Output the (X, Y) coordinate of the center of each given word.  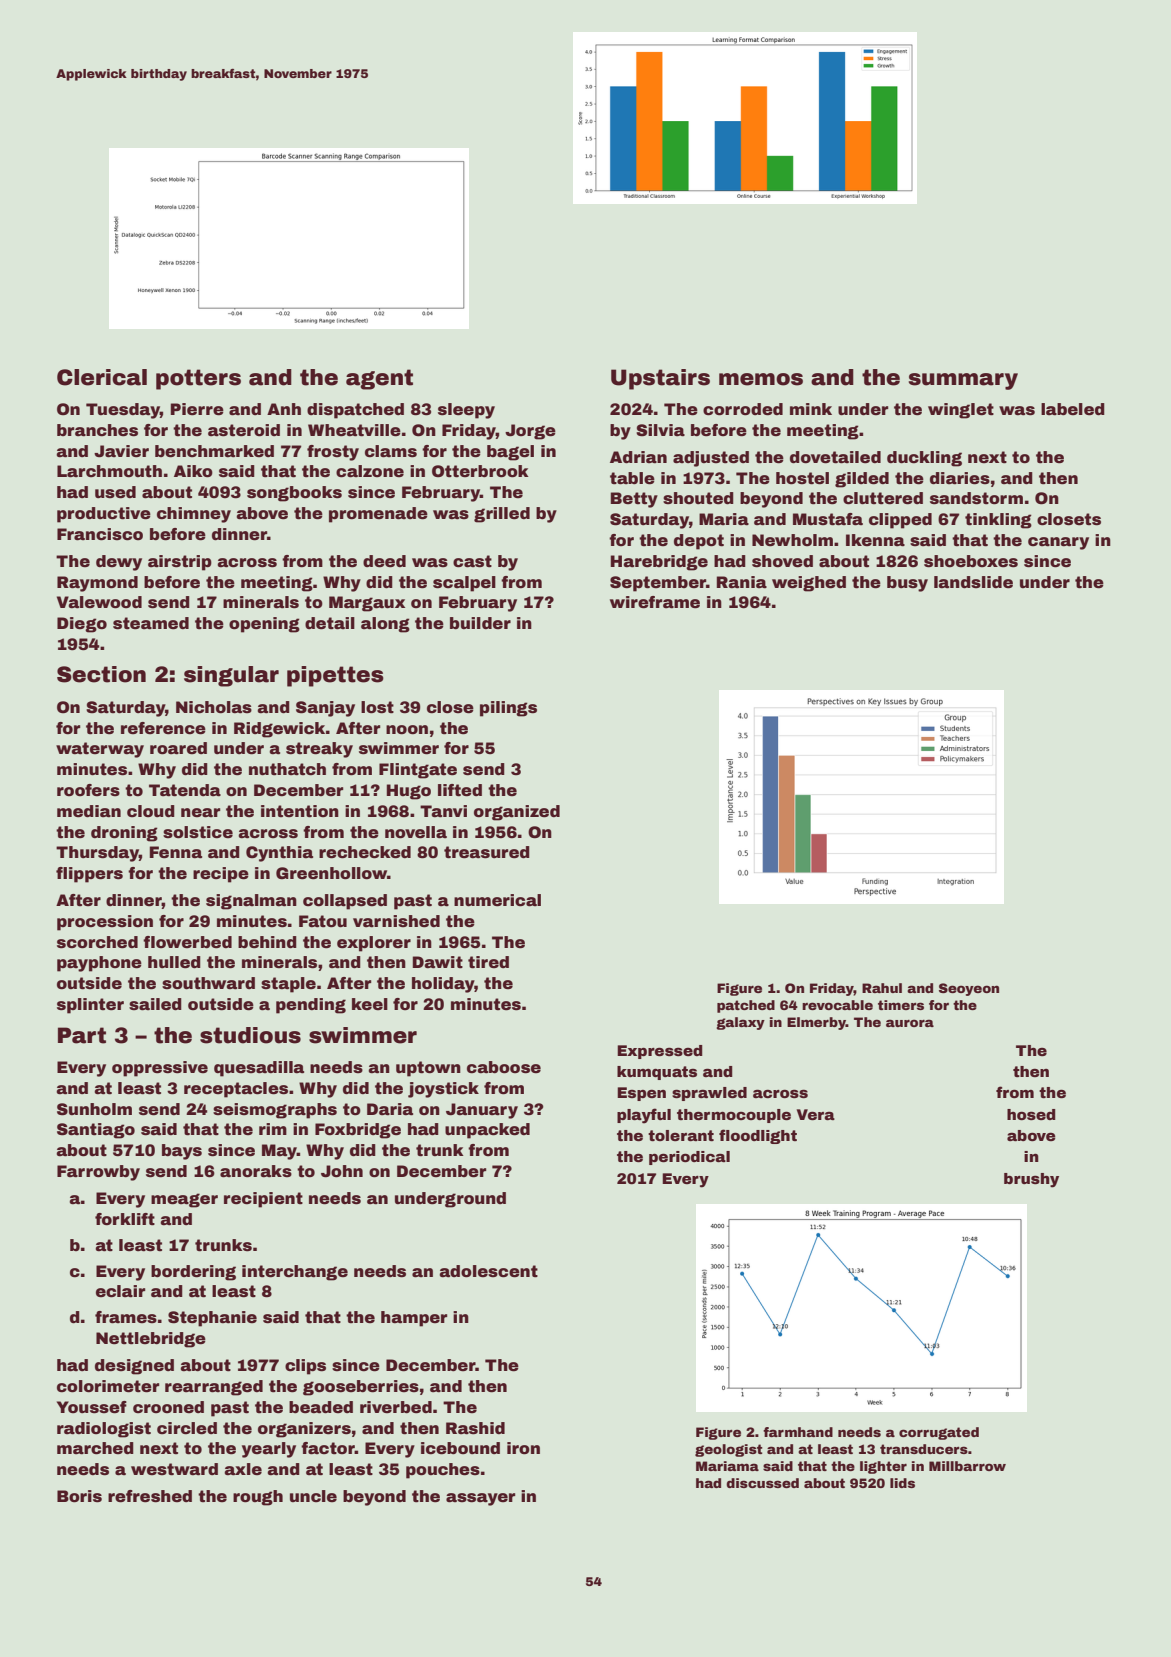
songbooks (294, 494)
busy (907, 584)
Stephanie (212, 1319)
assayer (480, 1499)
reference (163, 728)
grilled (502, 515)
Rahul (882, 988)
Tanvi (443, 811)
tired (488, 962)
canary (1058, 543)
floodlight (758, 1136)
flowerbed (187, 942)
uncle (313, 1496)
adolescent (488, 1271)
